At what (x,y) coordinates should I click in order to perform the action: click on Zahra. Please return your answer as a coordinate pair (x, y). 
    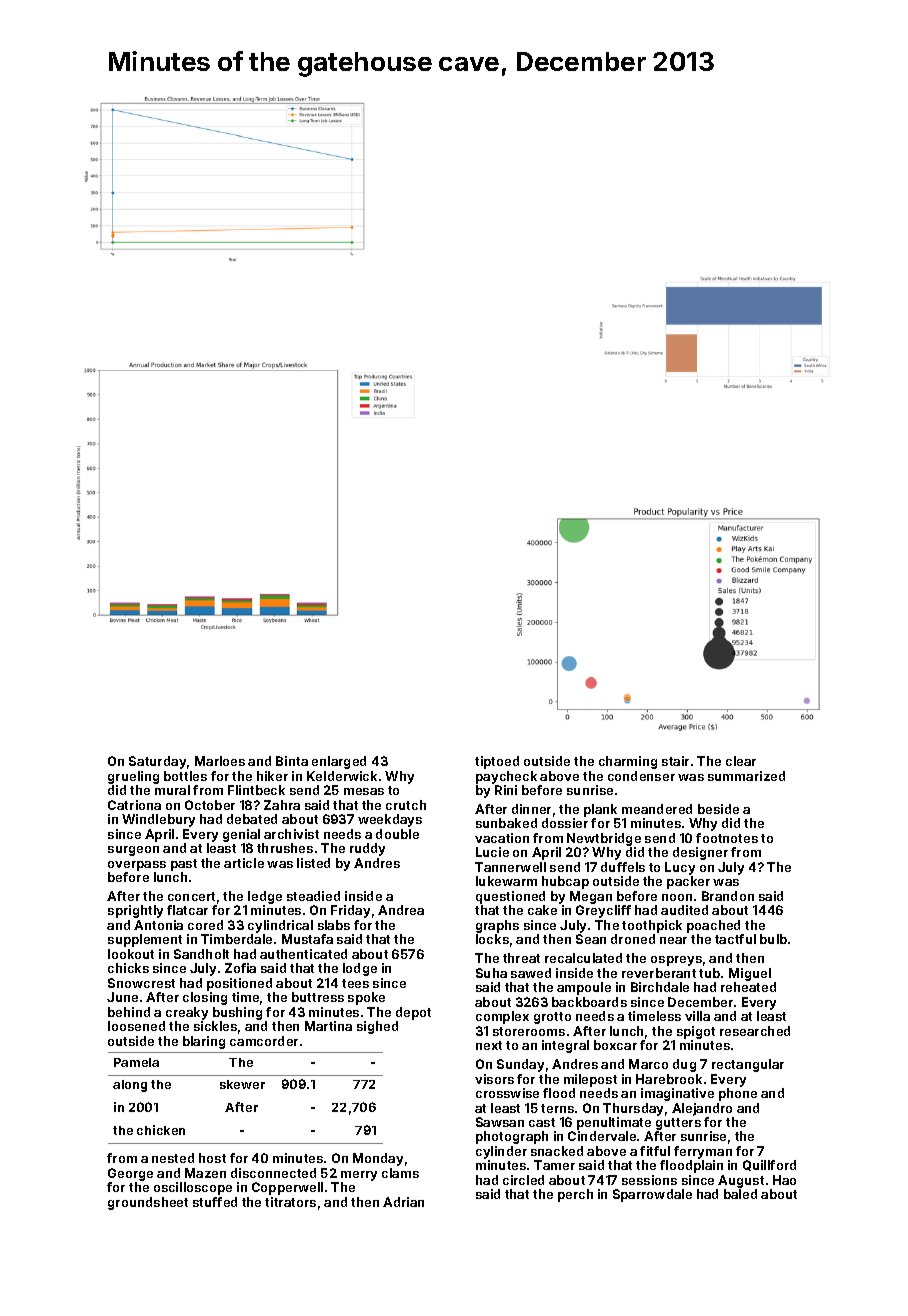
    Looking at the image, I should click on (282, 805).
